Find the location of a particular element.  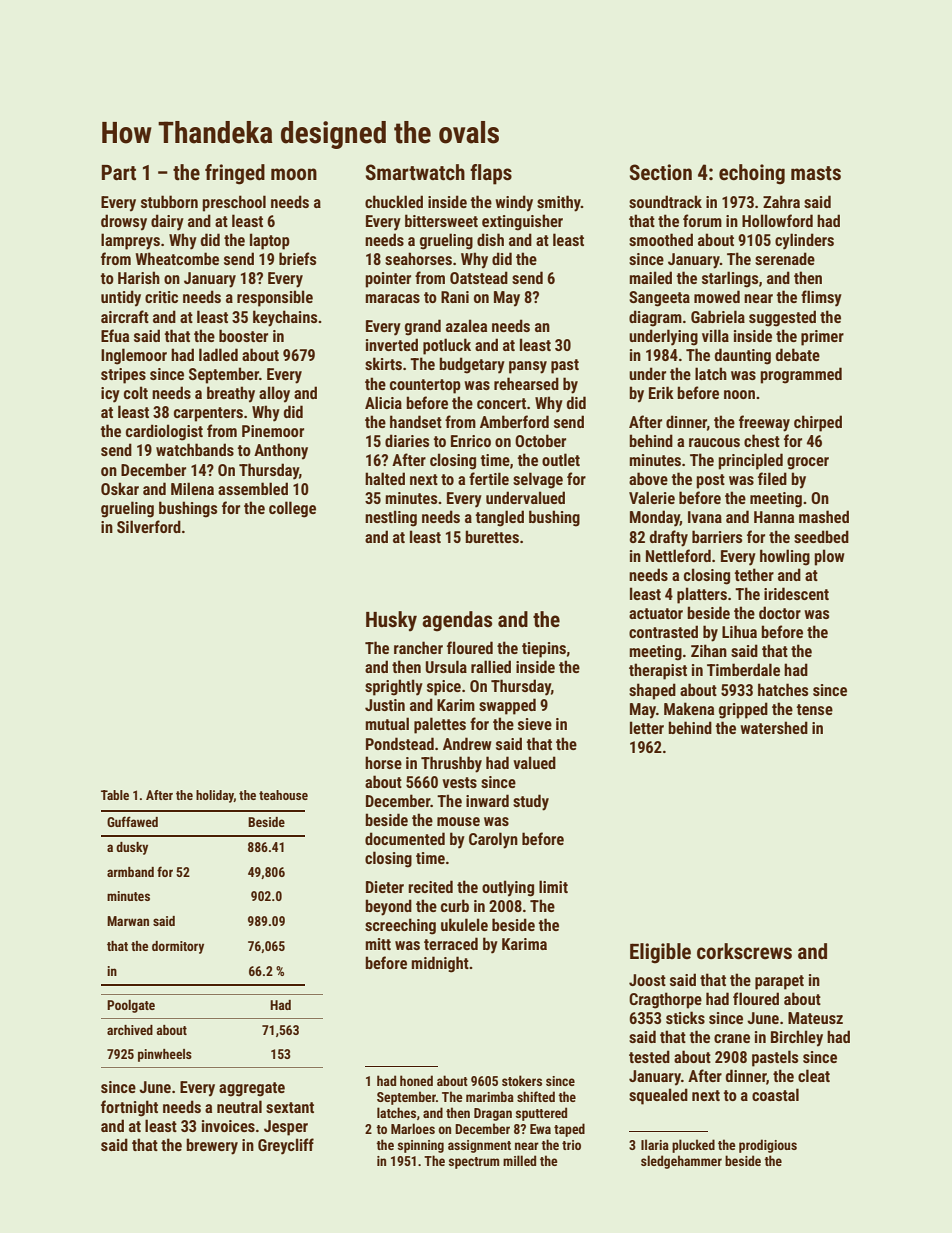

Part is located at coordinates (119, 173).
